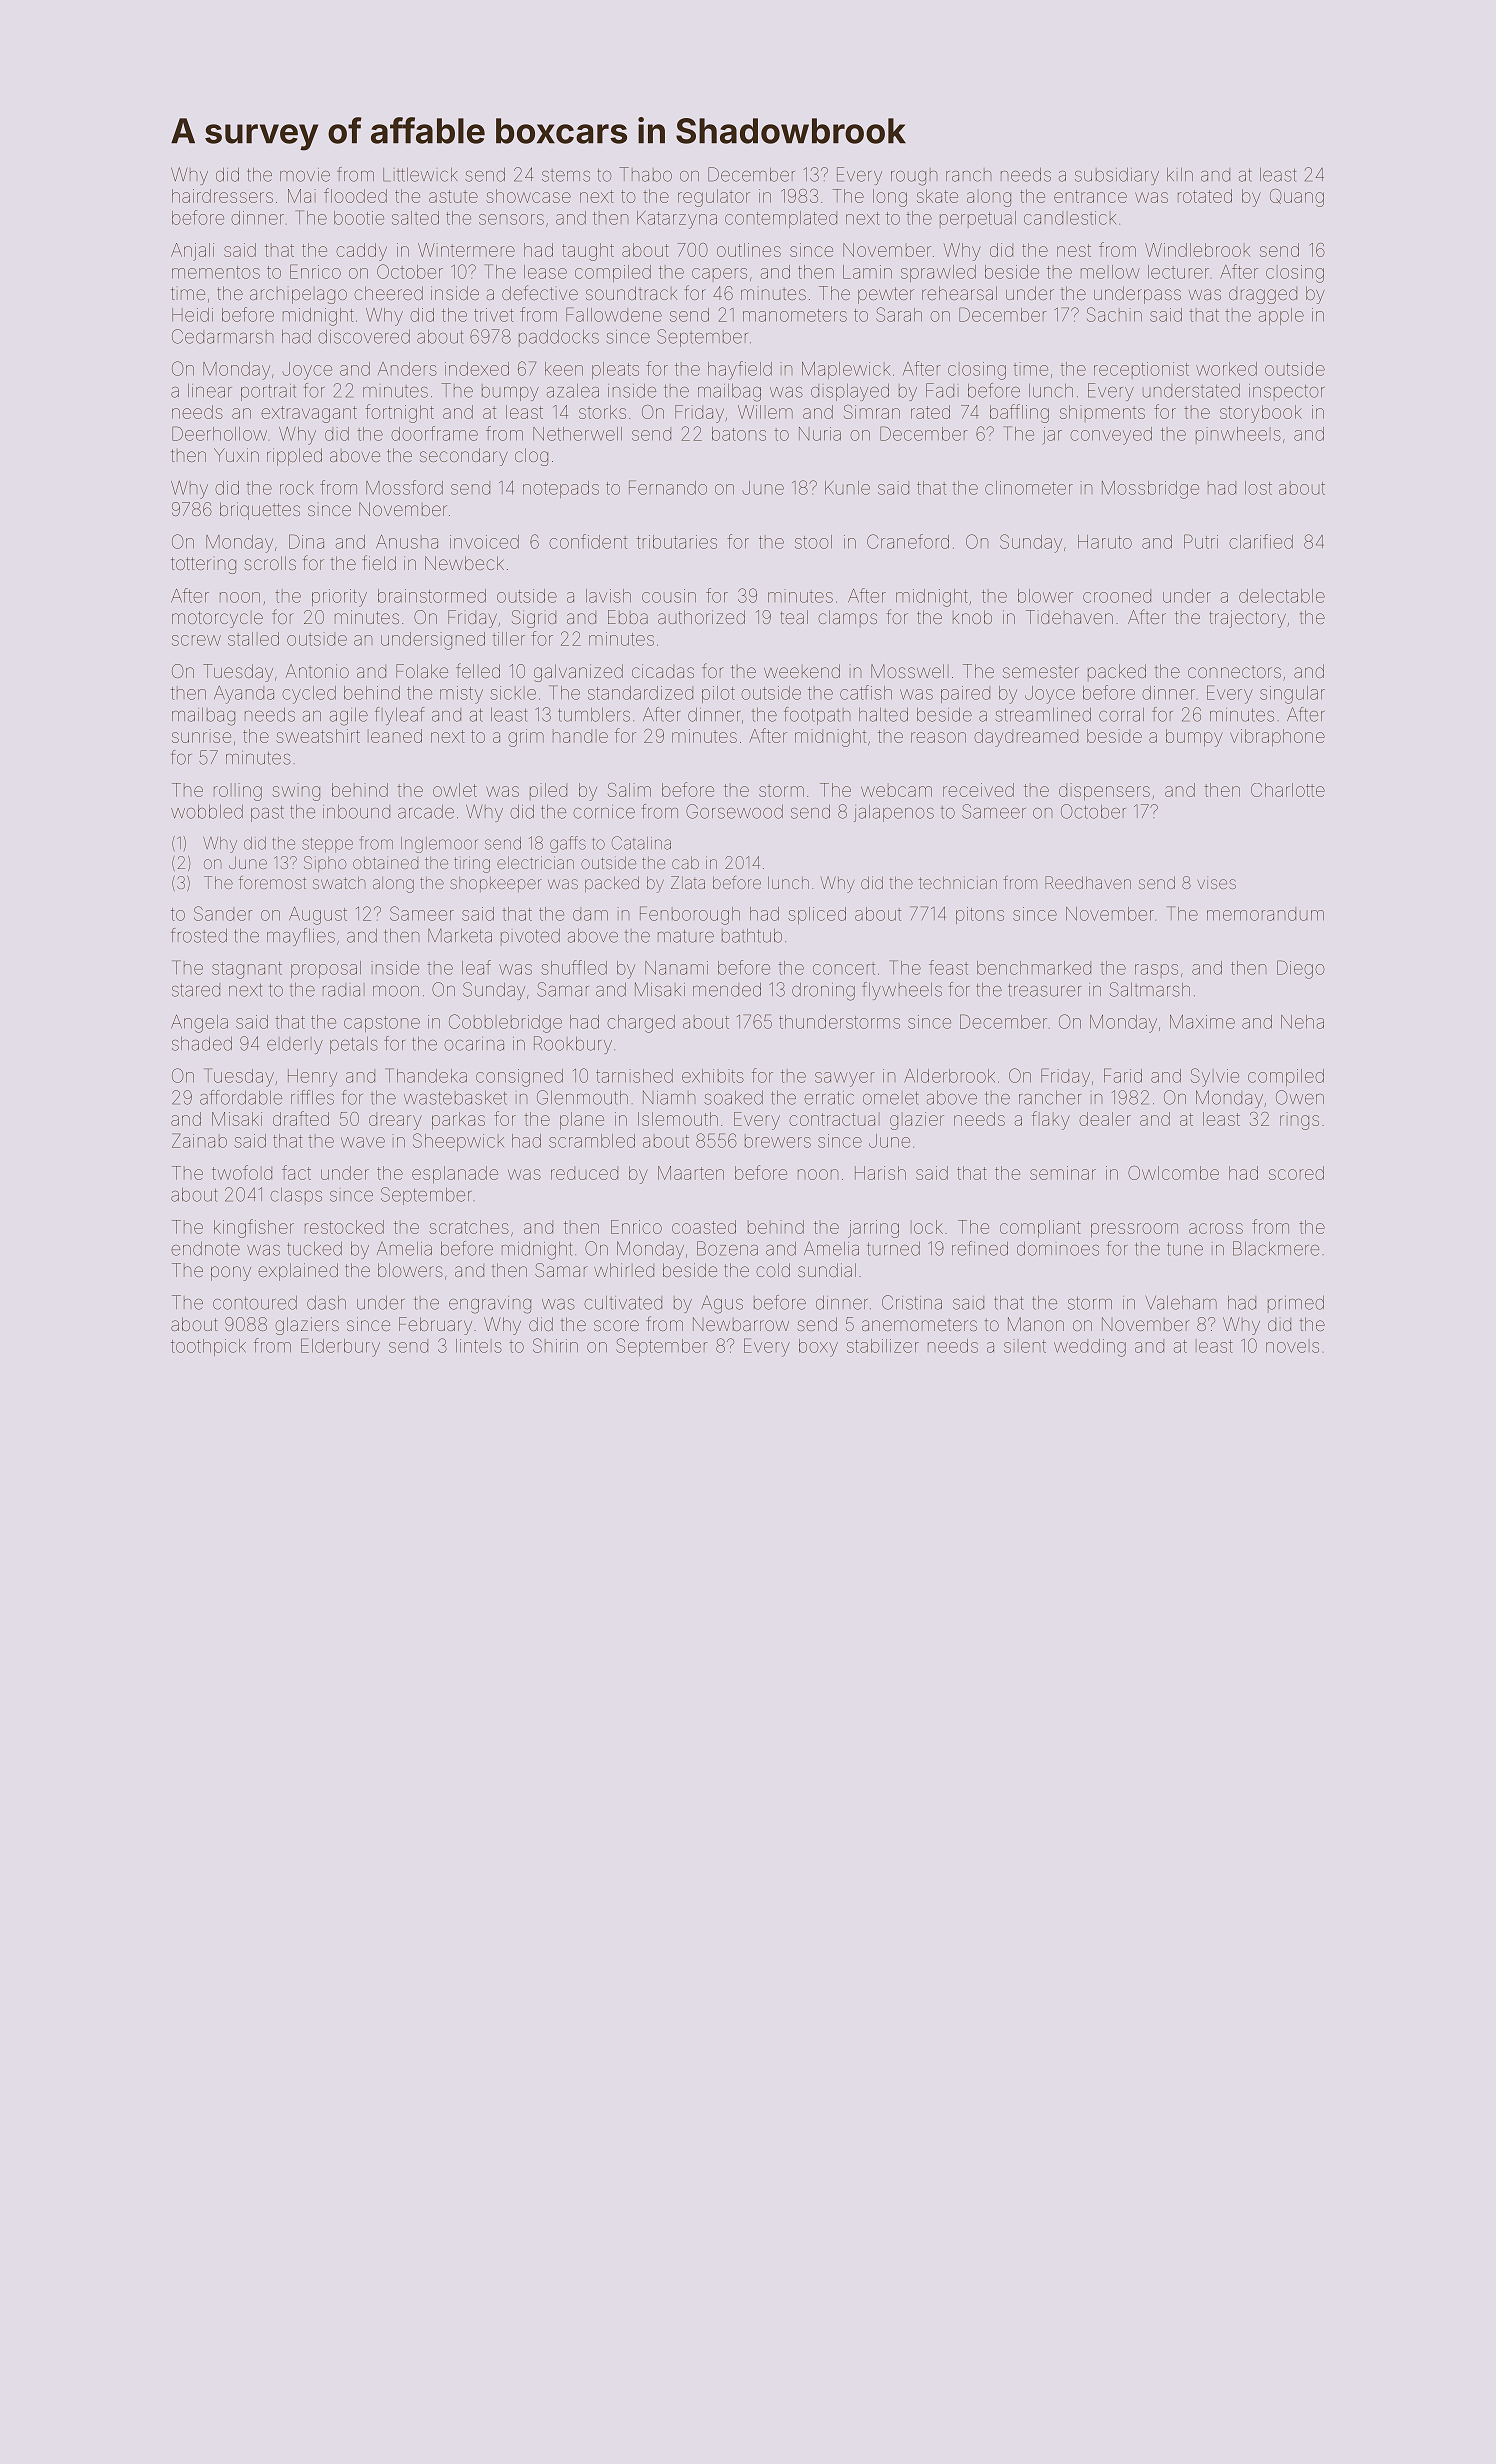  I want to click on capers, so click(719, 275).
